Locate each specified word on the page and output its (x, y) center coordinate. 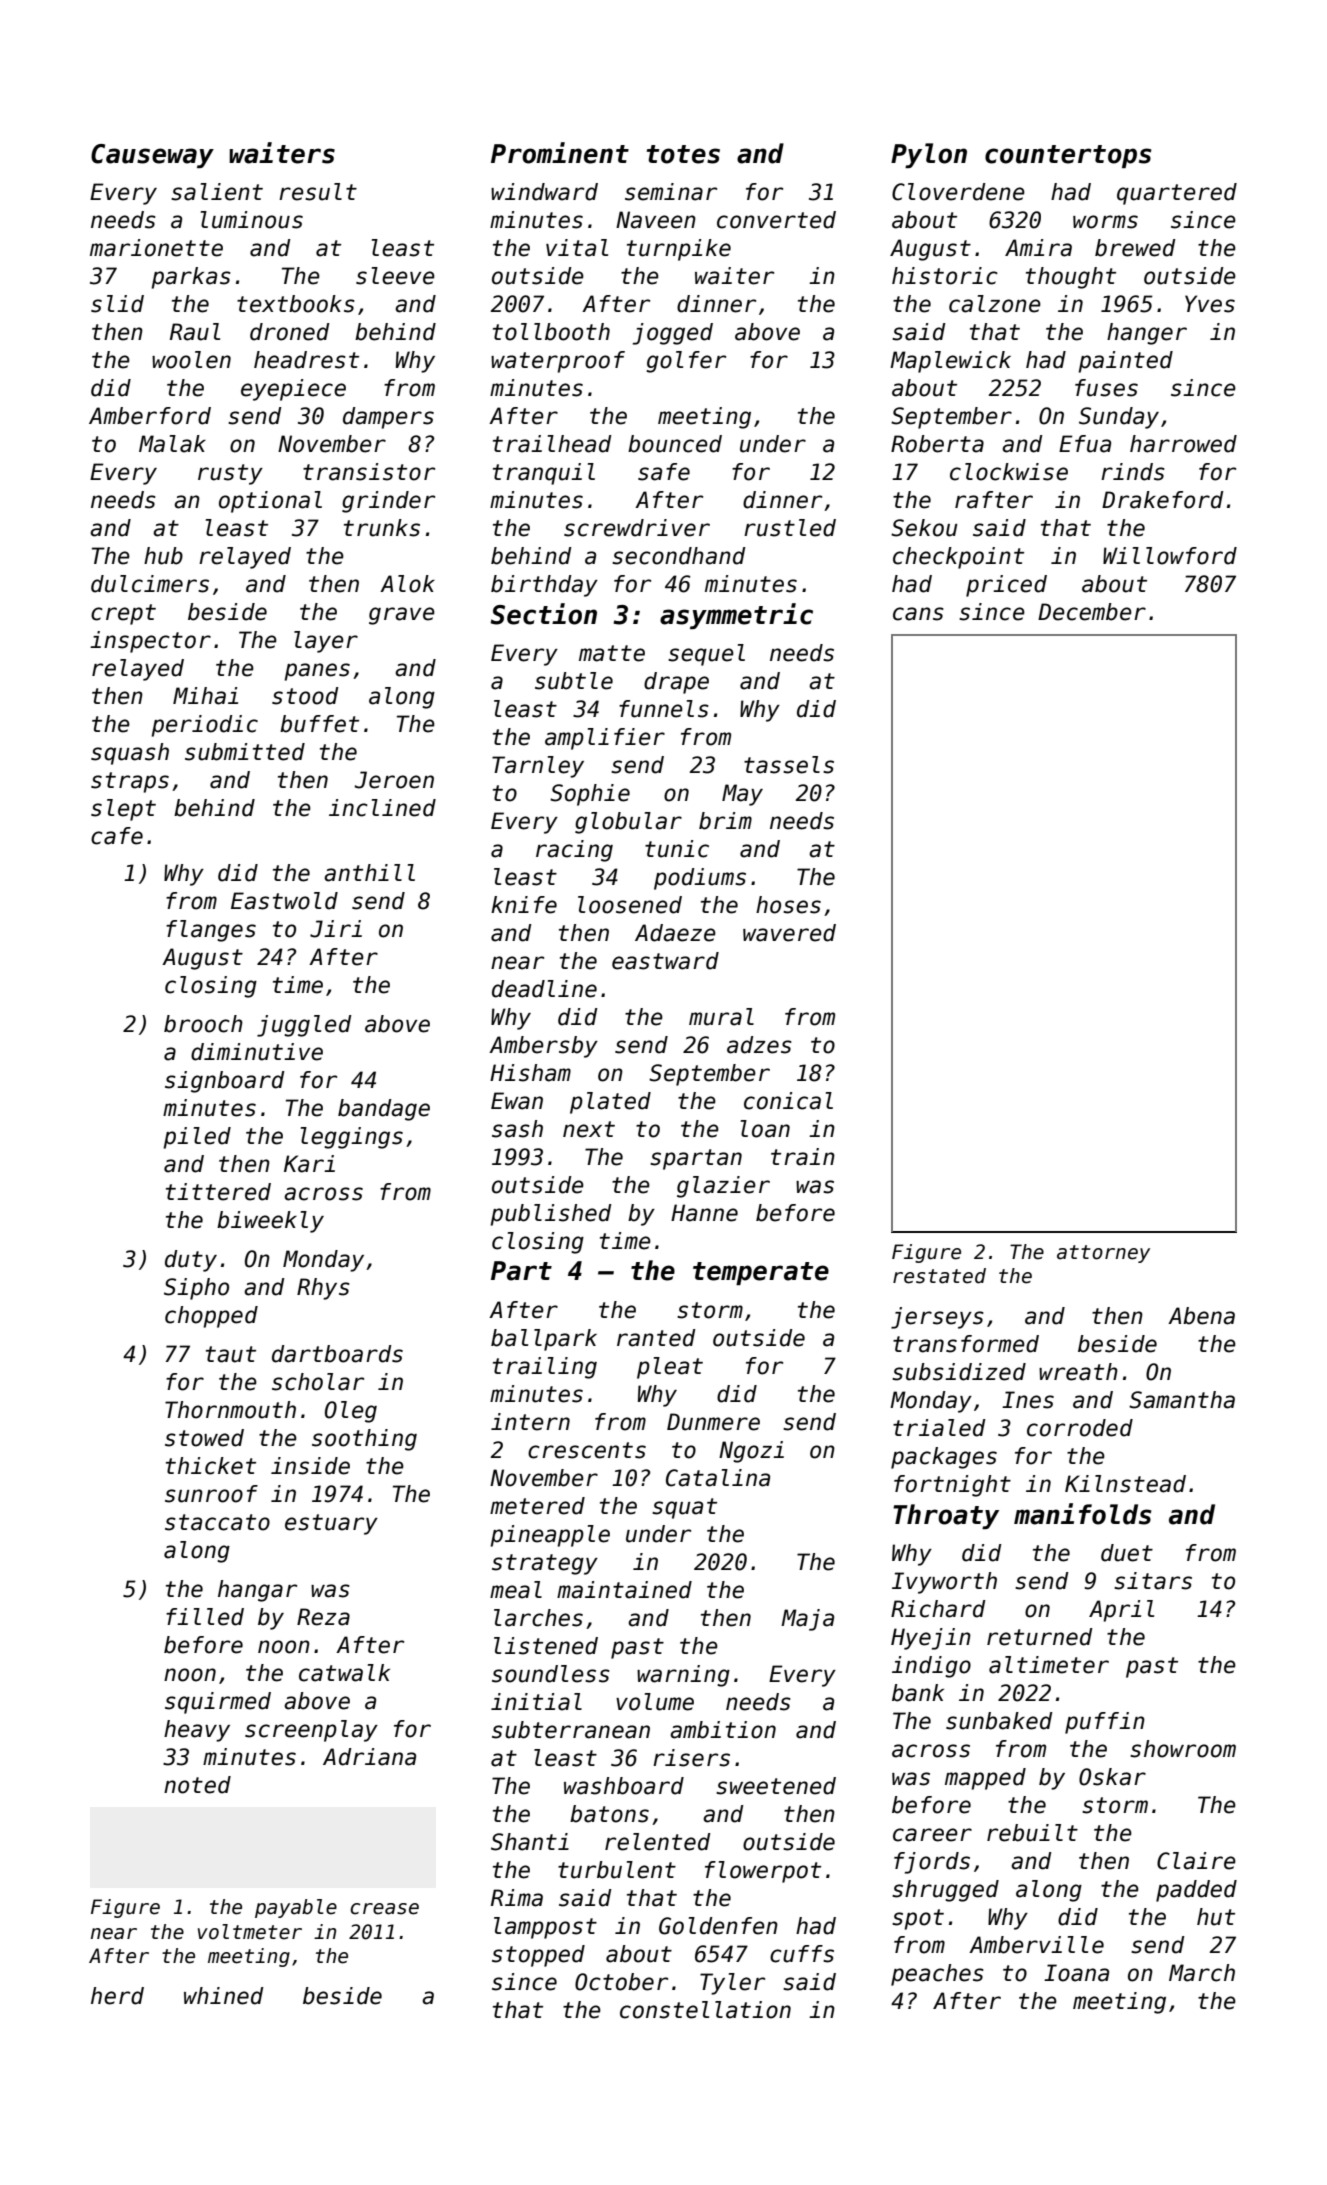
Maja (807, 1620)
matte (612, 653)
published (551, 1215)
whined (224, 1996)
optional (270, 502)
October (621, 1982)
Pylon (929, 155)
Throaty (946, 1516)
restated (939, 1276)
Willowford (1170, 556)
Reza (323, 1617)
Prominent (560, 153)
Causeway (152, 156)
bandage (384, 1110)
